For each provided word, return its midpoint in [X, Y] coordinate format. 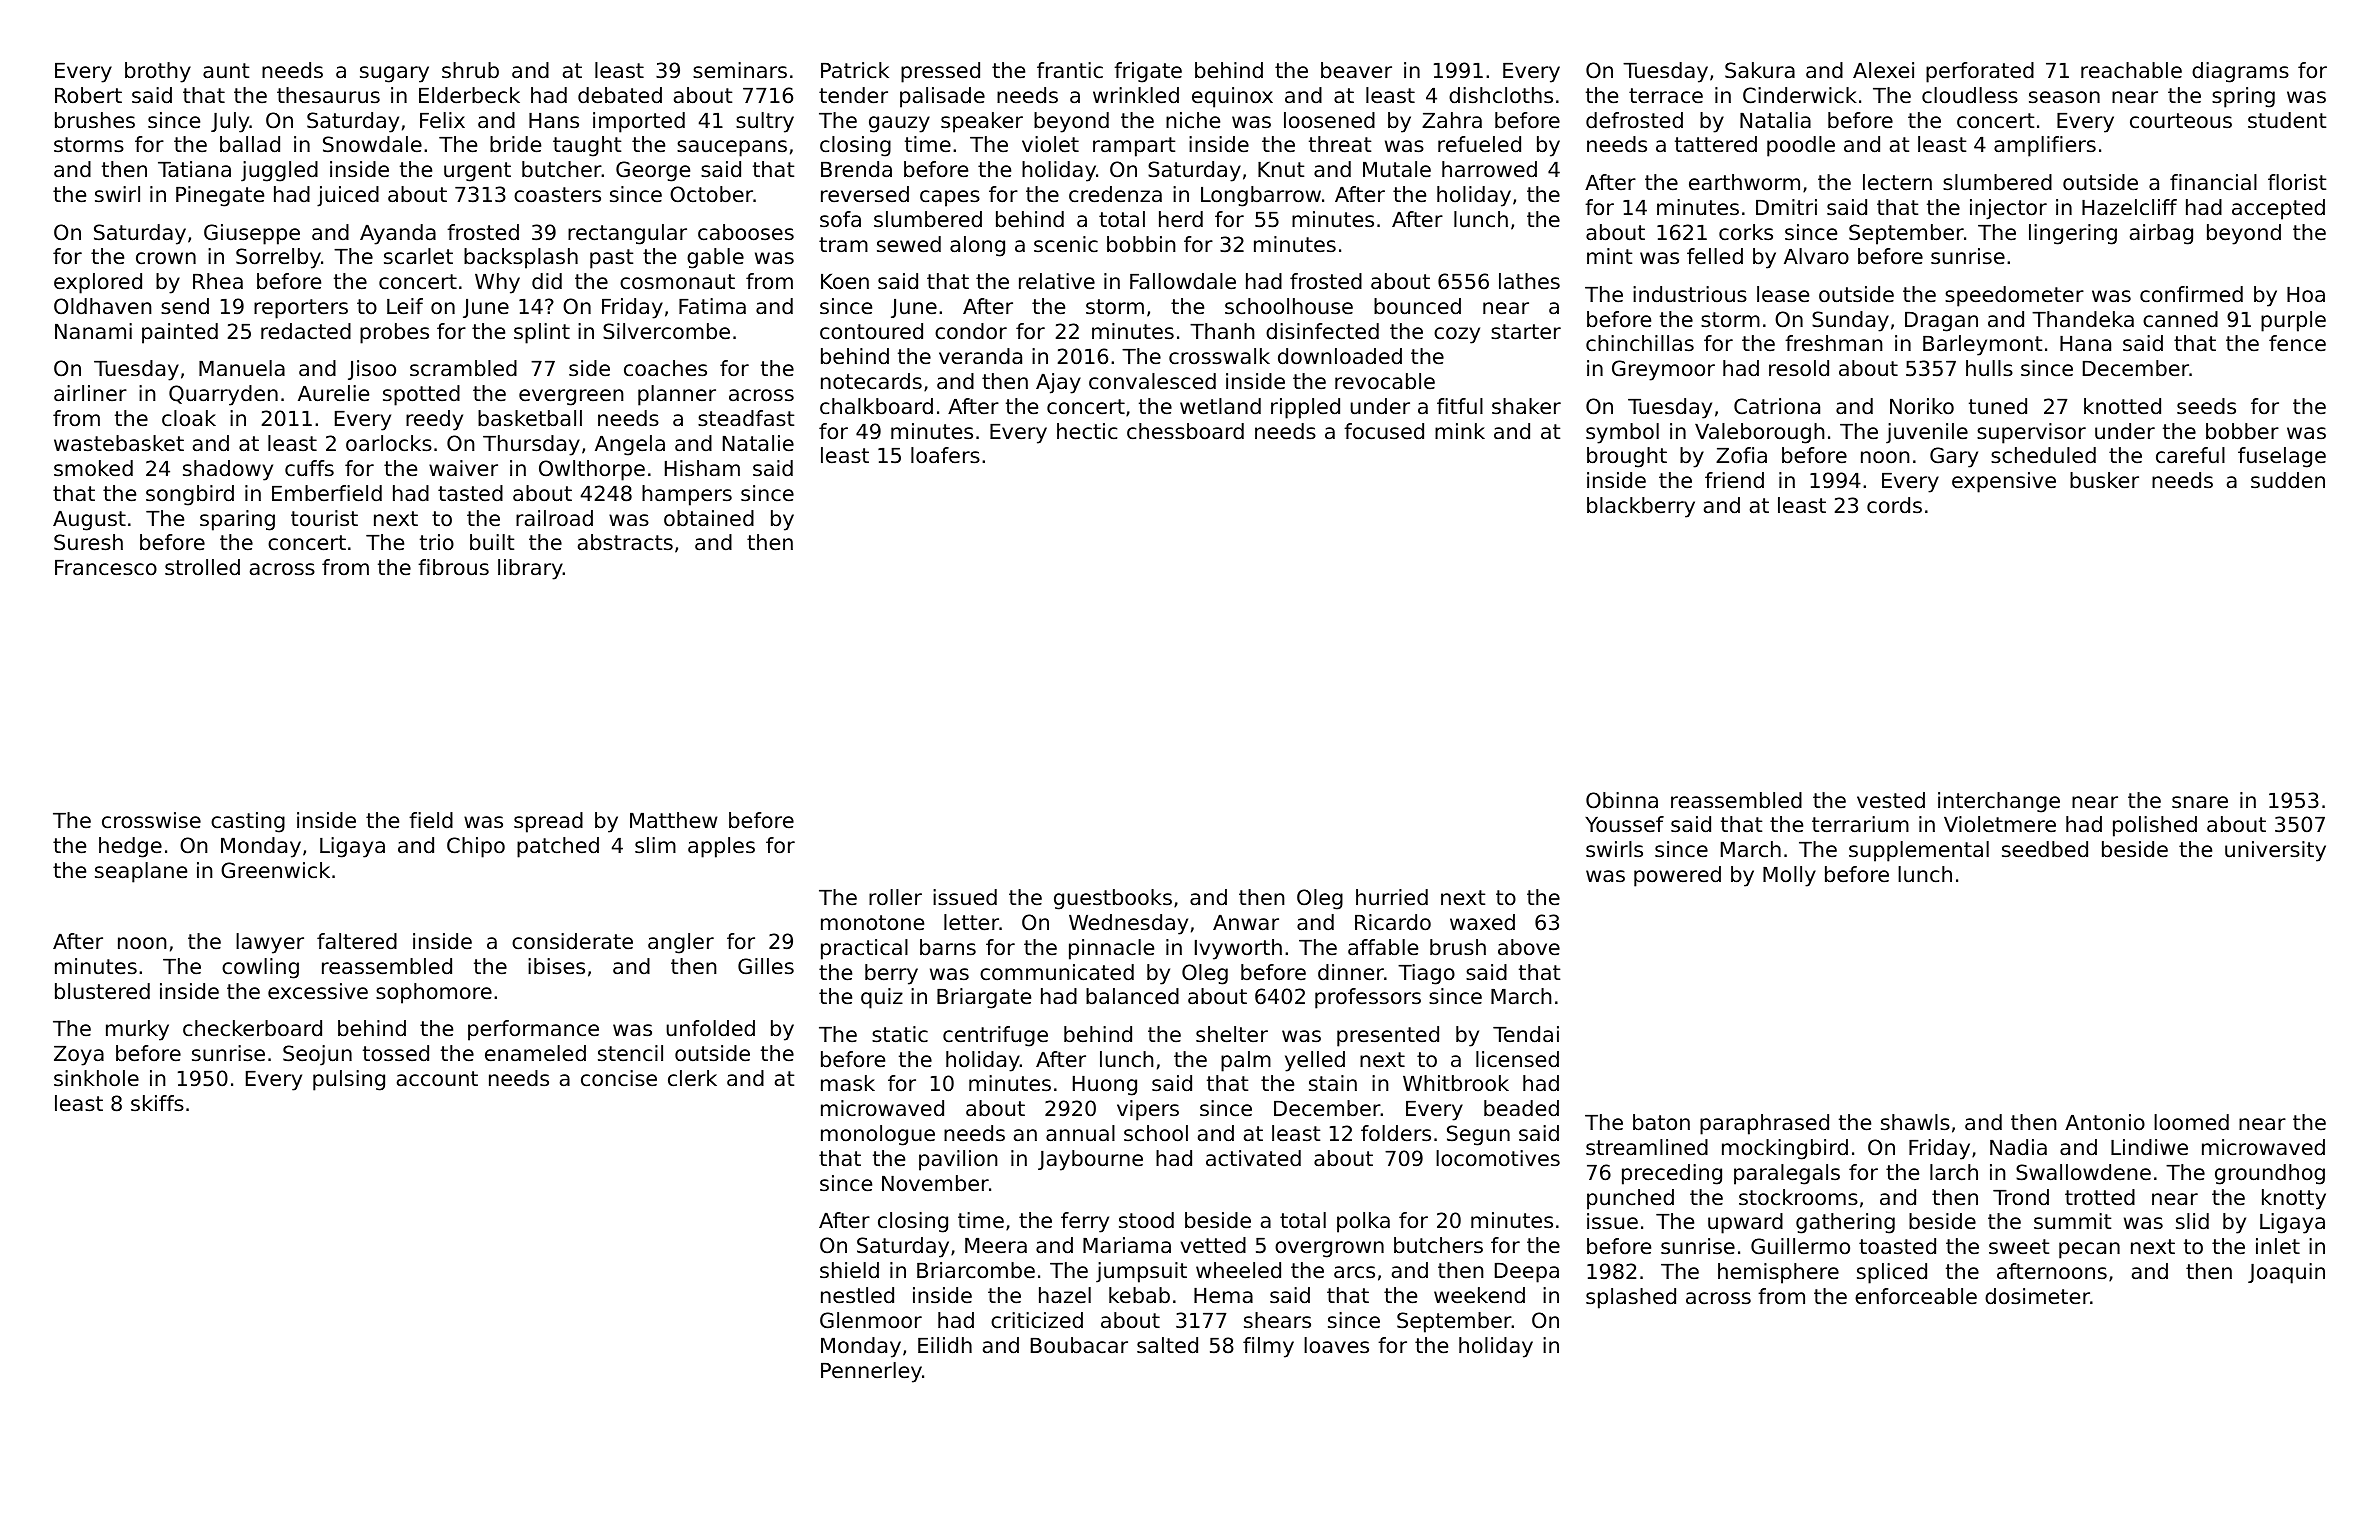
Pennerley [871, 1372]
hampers [687, 495]
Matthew [673, 820]
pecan [2089, 1250]
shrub [470, 70]
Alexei [1883, 70]
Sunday [1850, 321]
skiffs [157, 1103]
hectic [1087, 431]
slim [655, 845]
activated [1253, 1158]
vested [1891, 800]
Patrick [855, 70]
